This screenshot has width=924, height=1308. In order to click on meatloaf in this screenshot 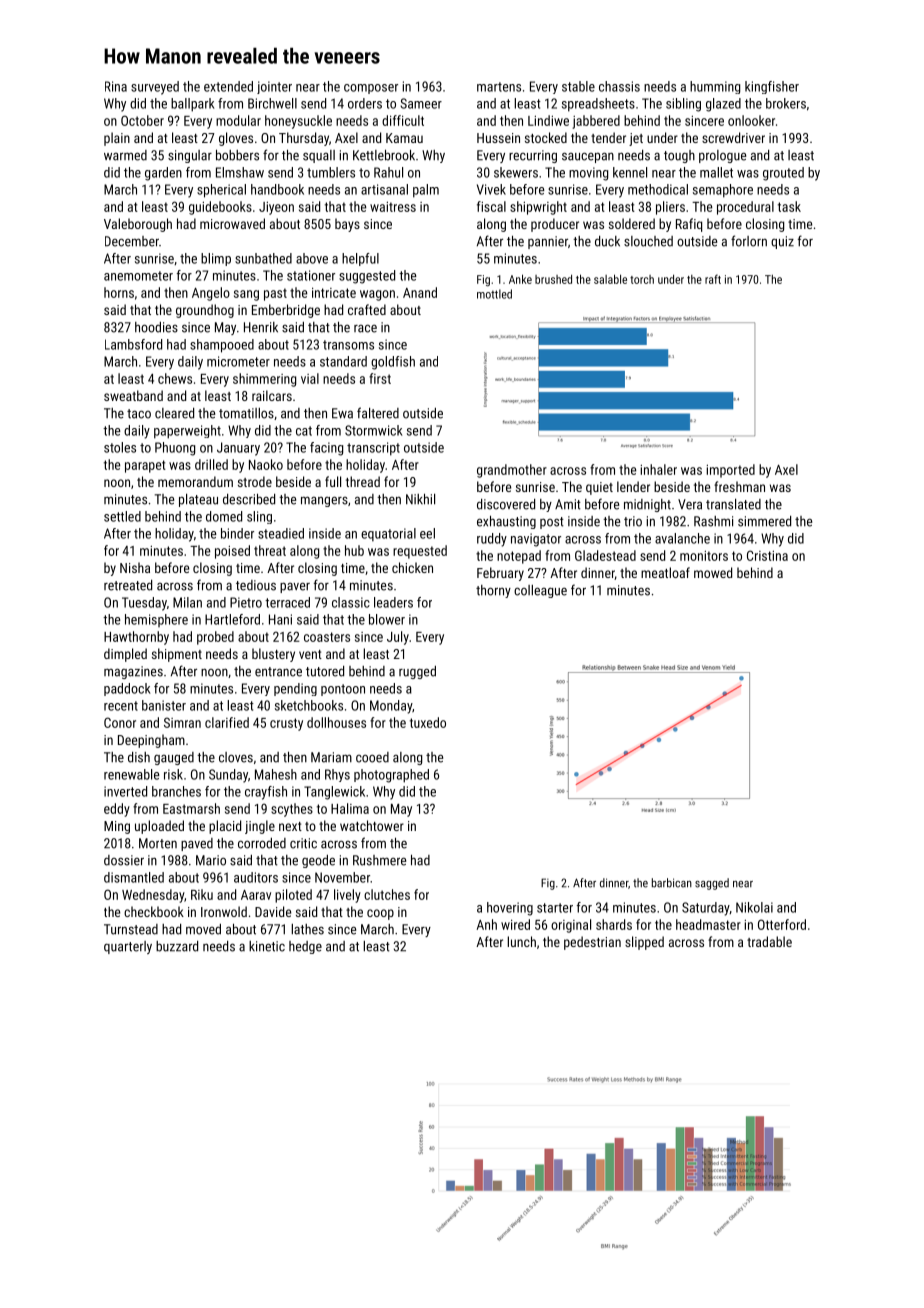, I will do `click(665, 572)`.
